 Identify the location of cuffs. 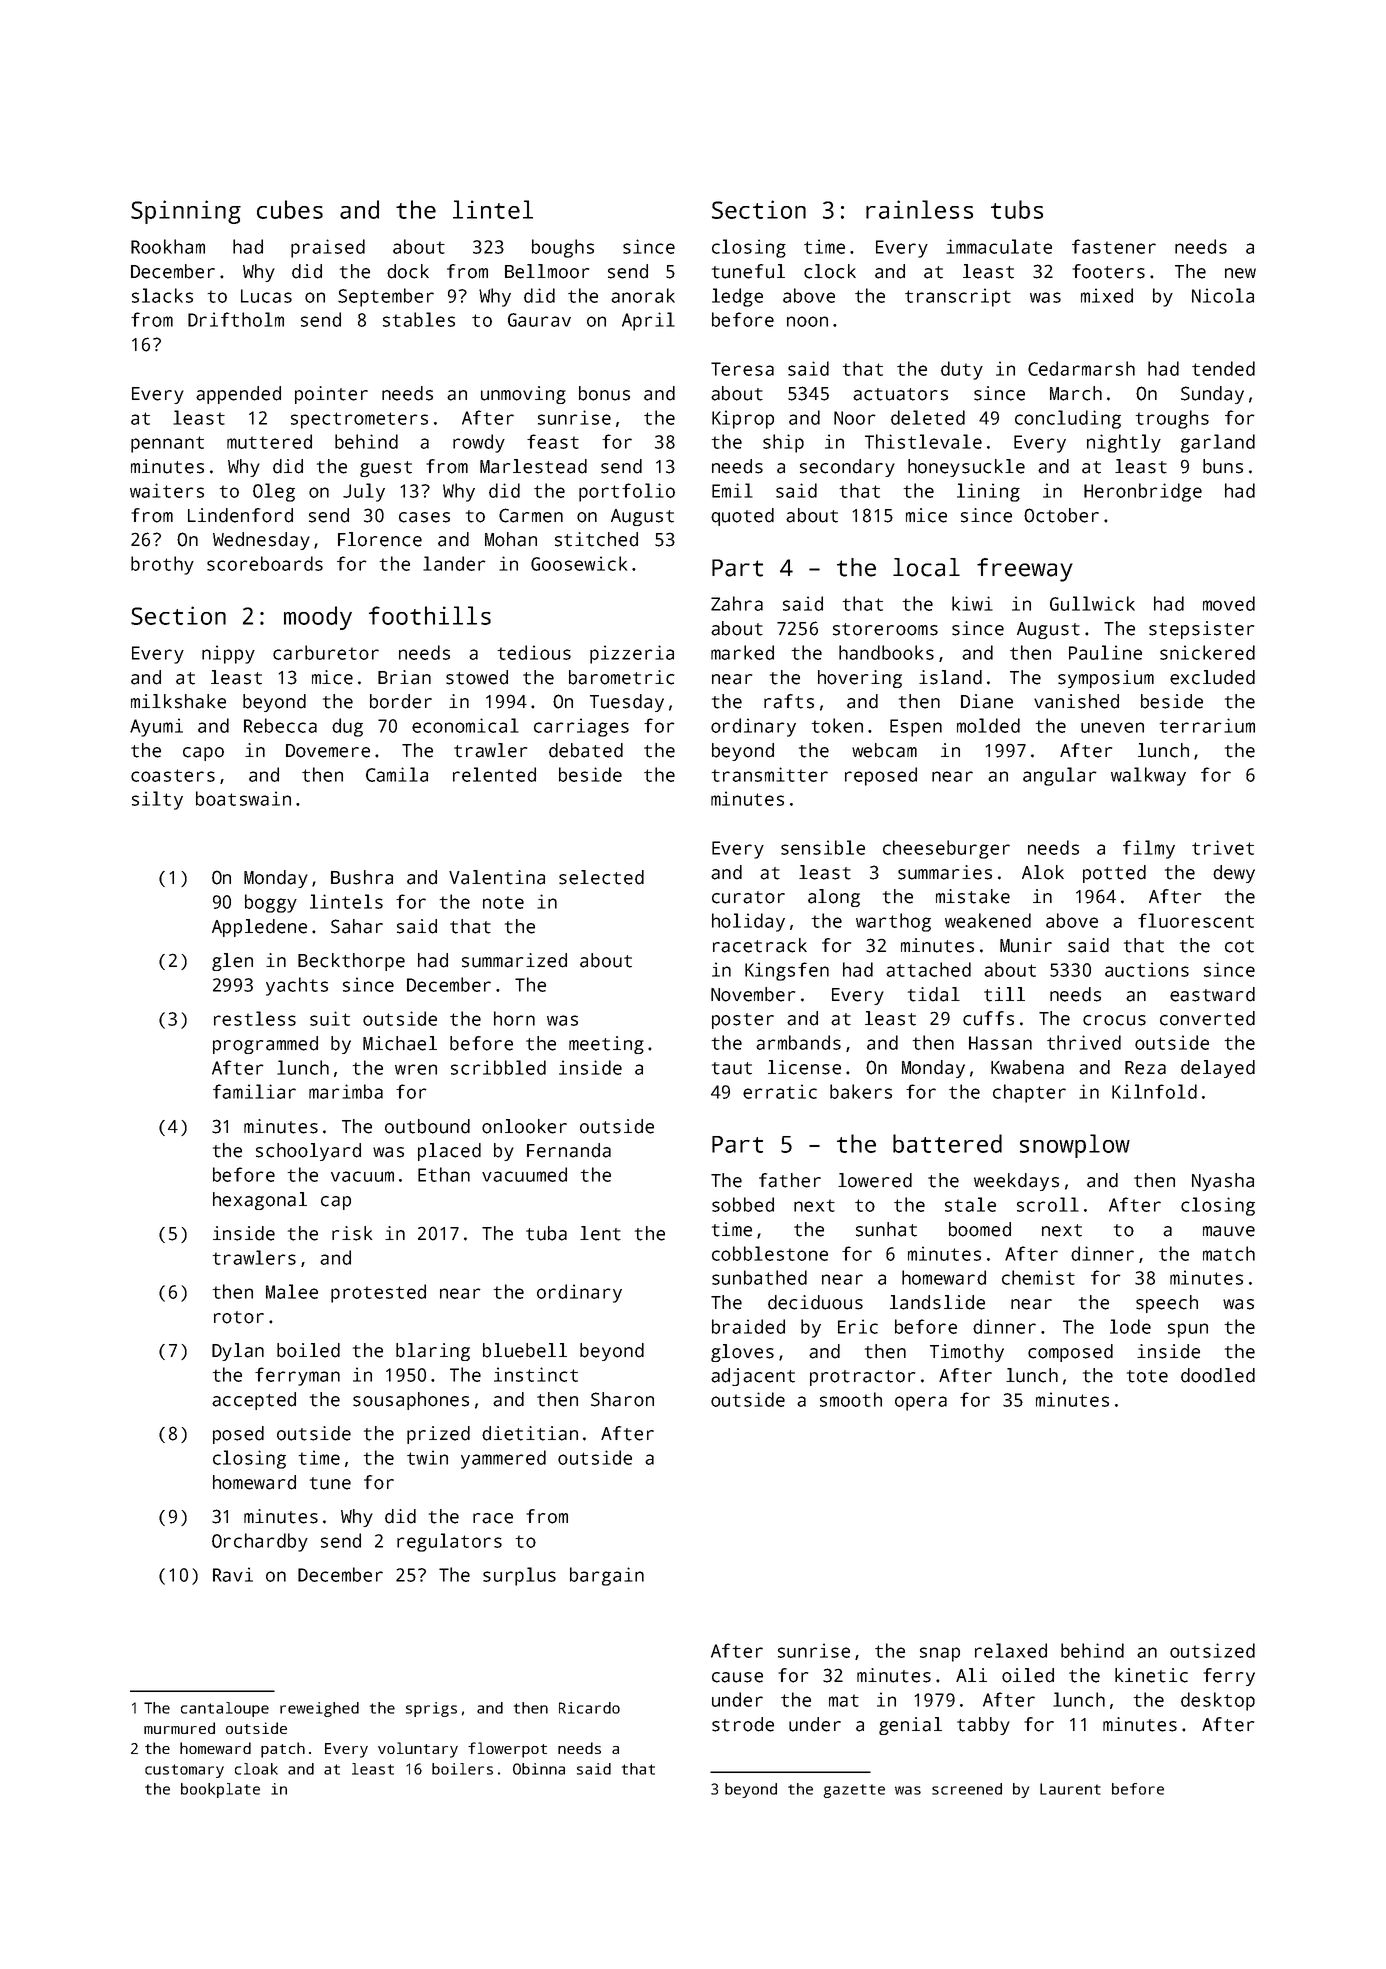
(988, 1018).
